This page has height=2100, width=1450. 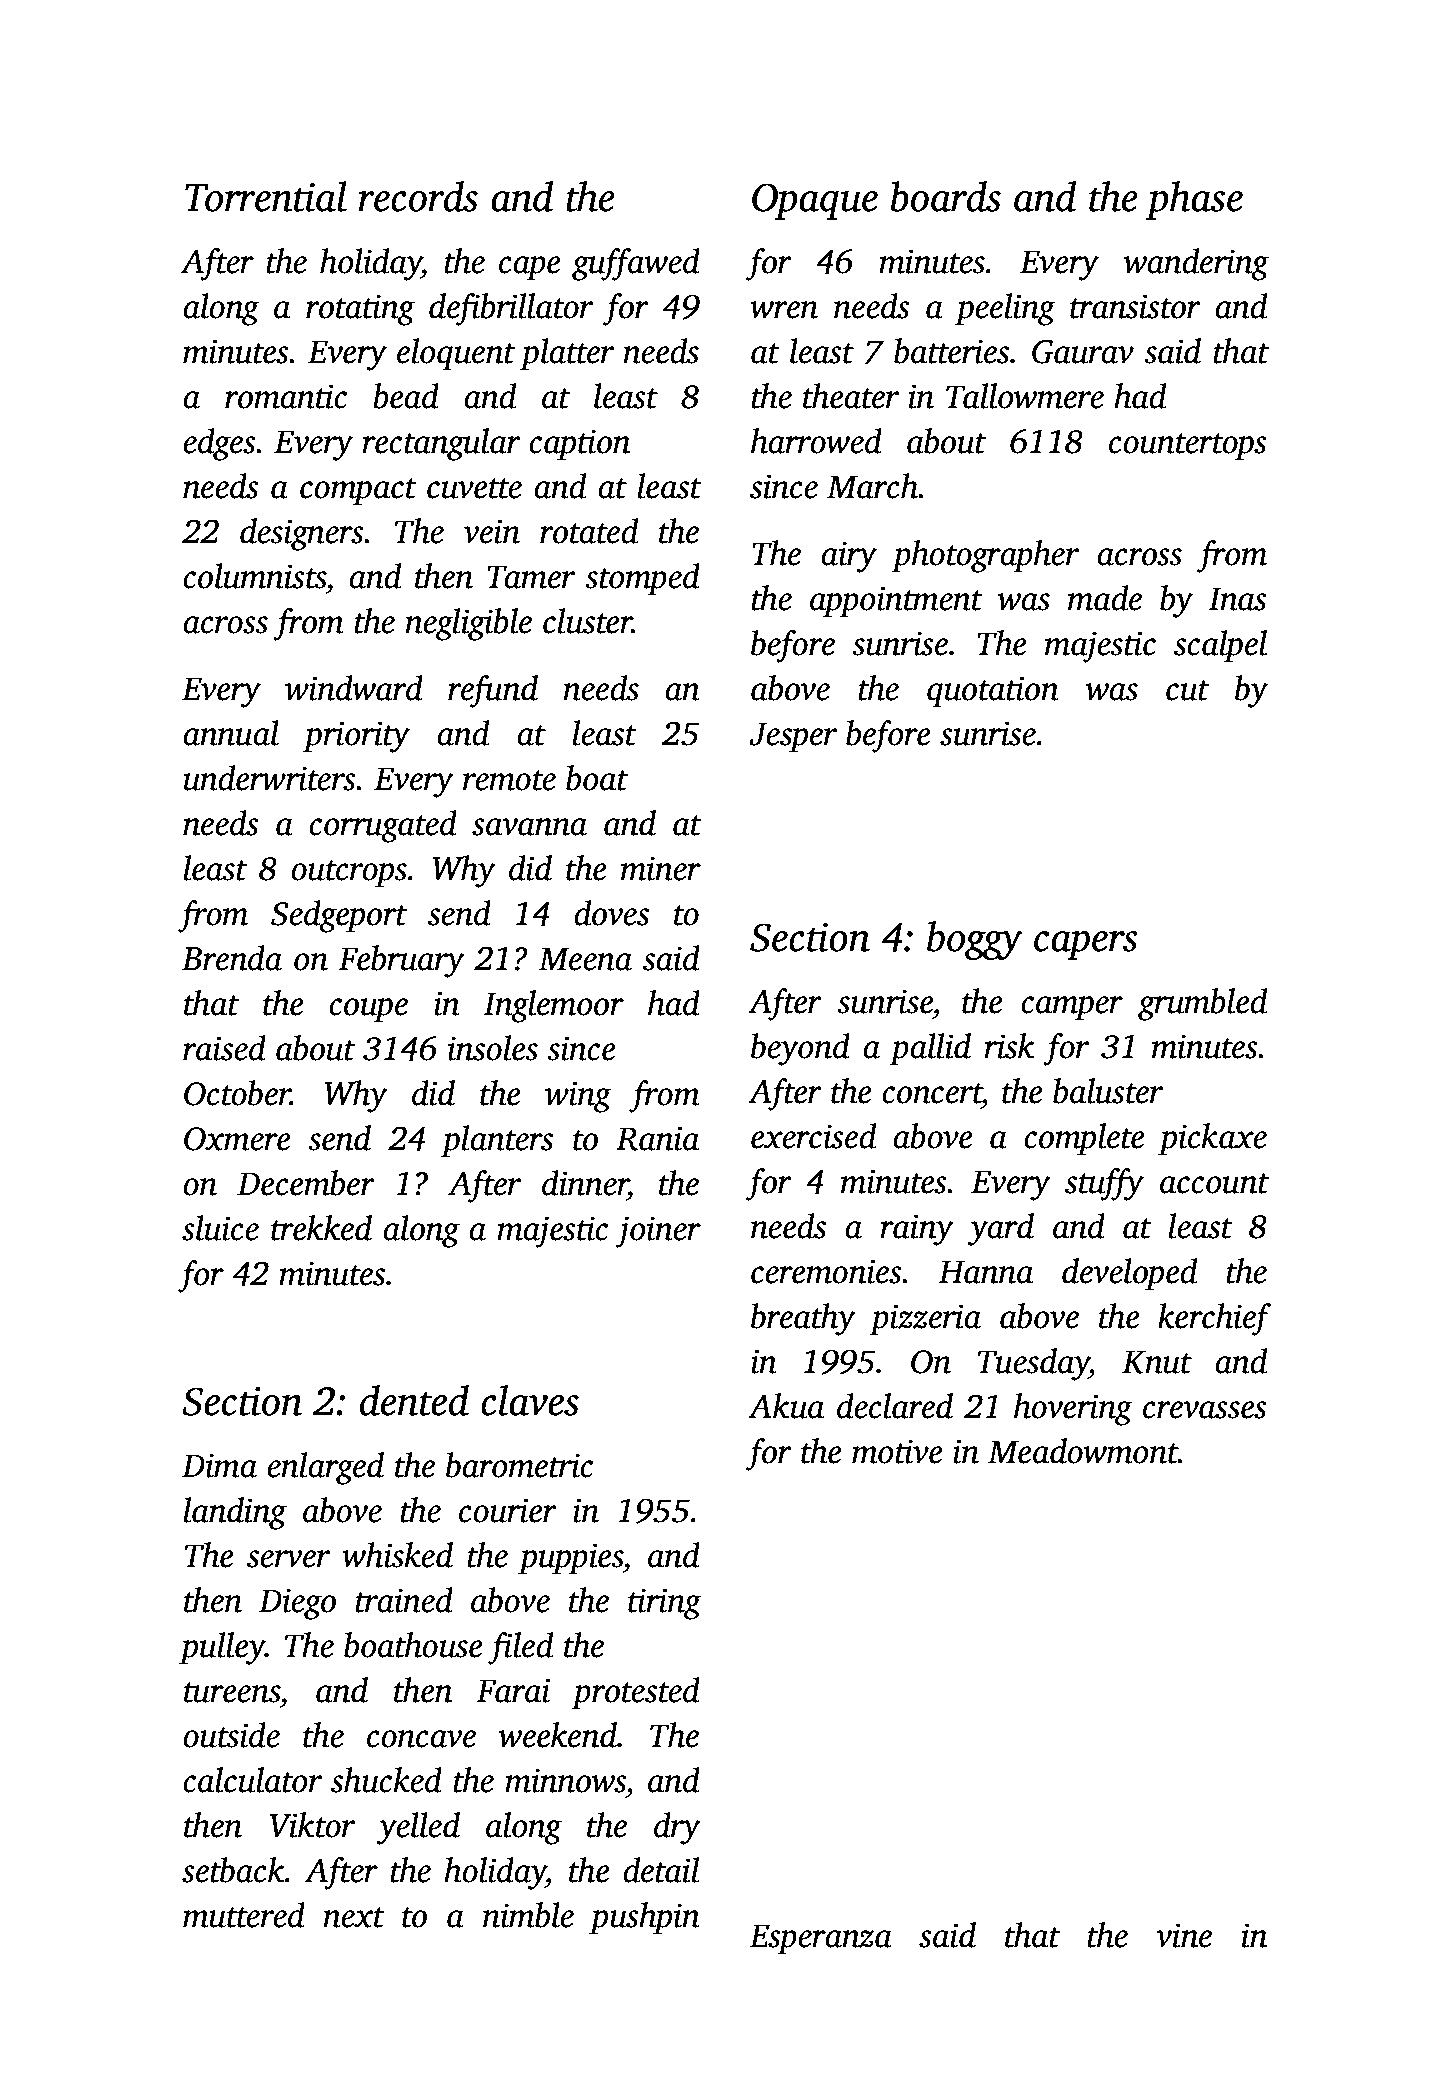 I want to click on edges, so click(x=219, y=444).
